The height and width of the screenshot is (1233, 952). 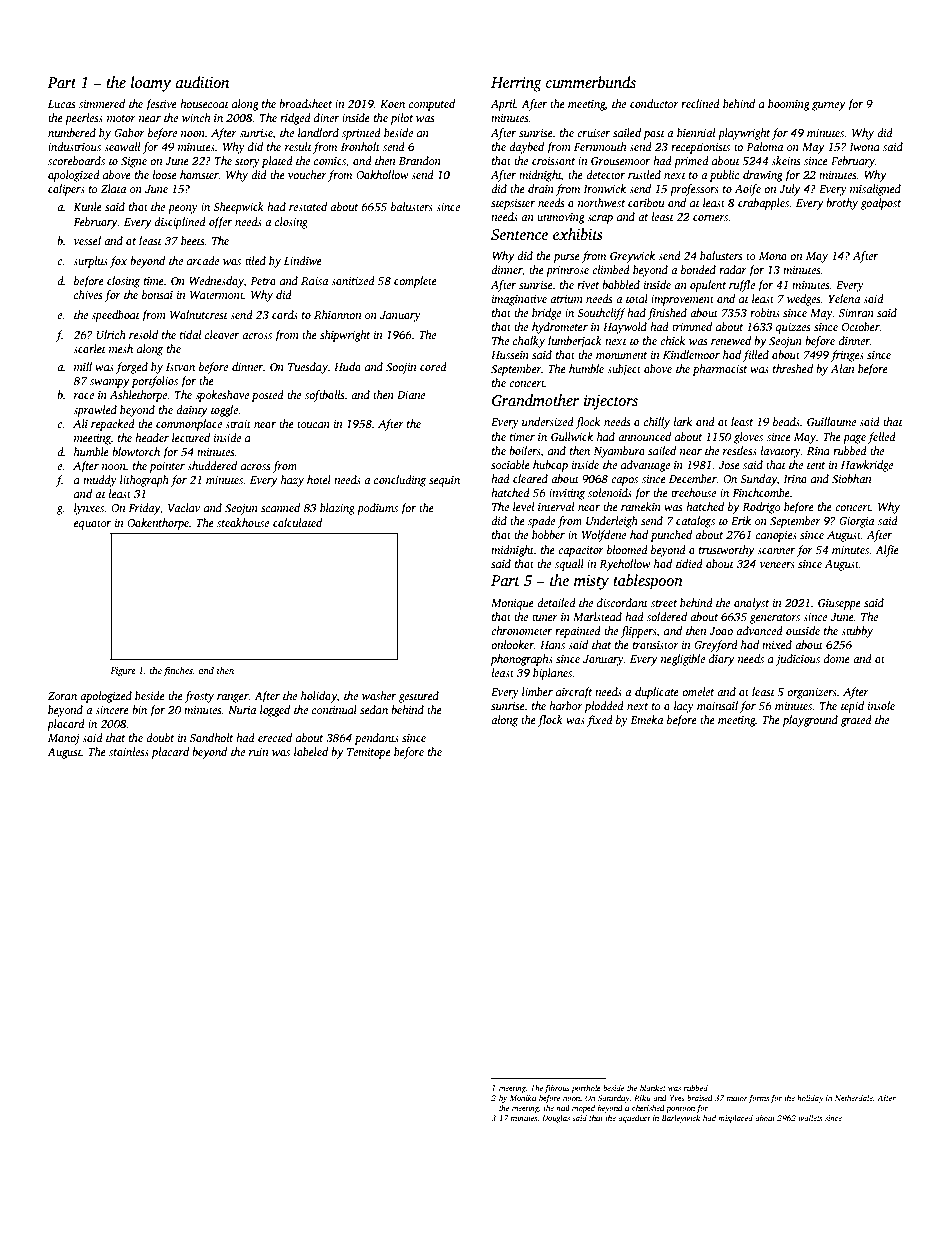 I want to click on Simran, so click(x=856, y=313).
